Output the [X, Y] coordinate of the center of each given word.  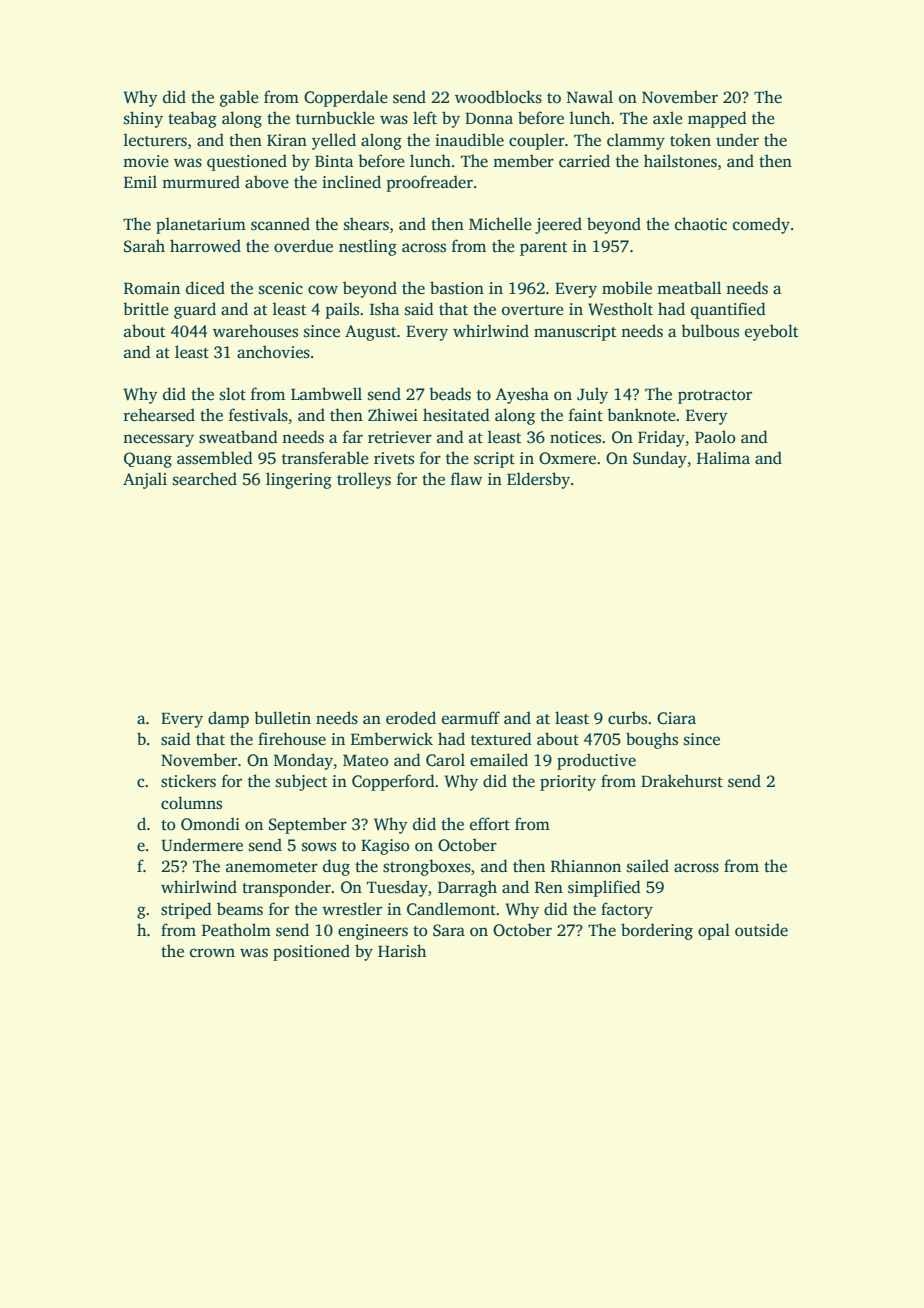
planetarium [201, 225]
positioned [311, 952]
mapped [717, 119]
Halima [723, 457]
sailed [648, 866]
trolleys [364, 480]
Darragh [467, 888]
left [425, 118]
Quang [148, 460]
